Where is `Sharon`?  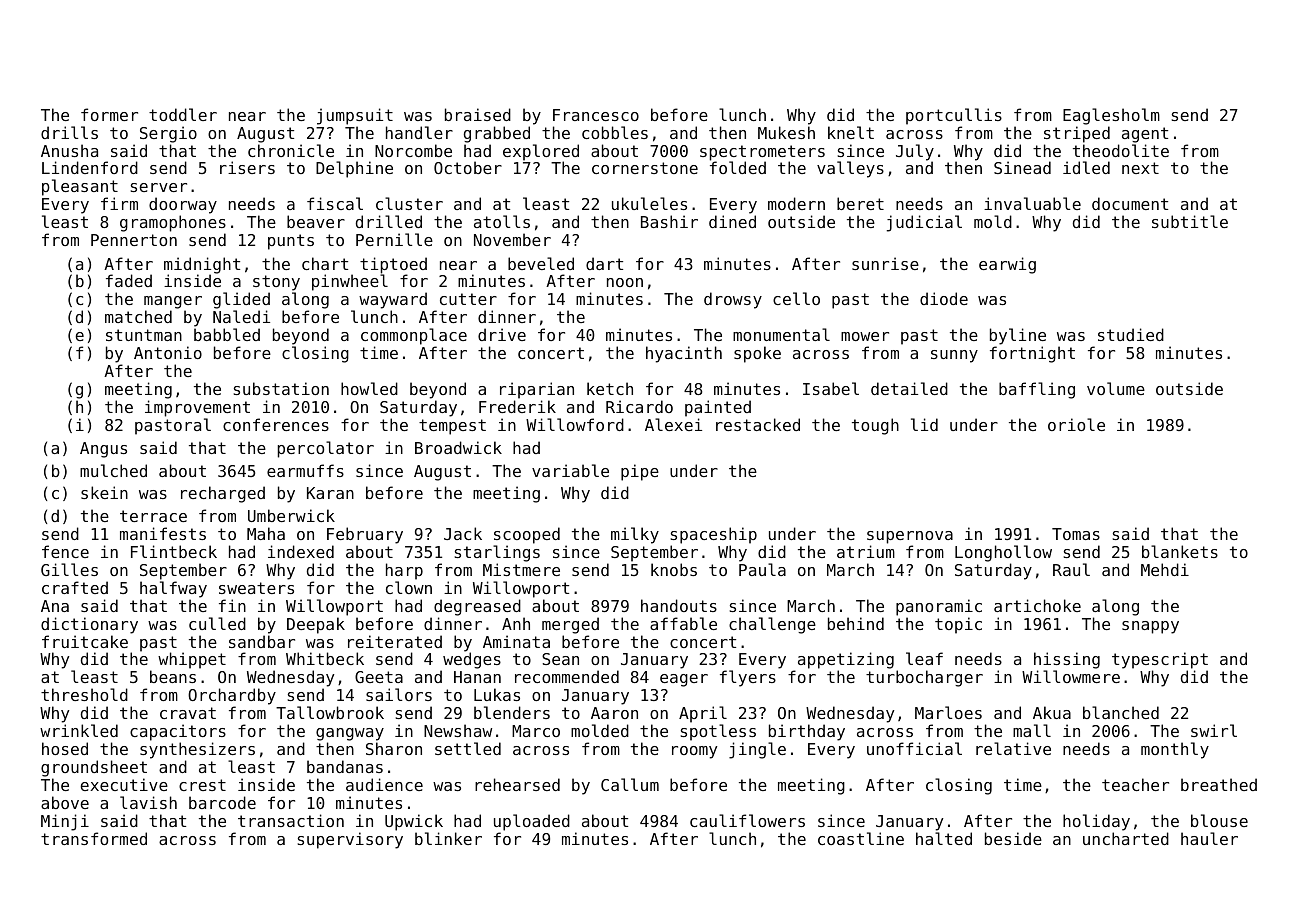 Sharon is located at coordinates (394, 748).
